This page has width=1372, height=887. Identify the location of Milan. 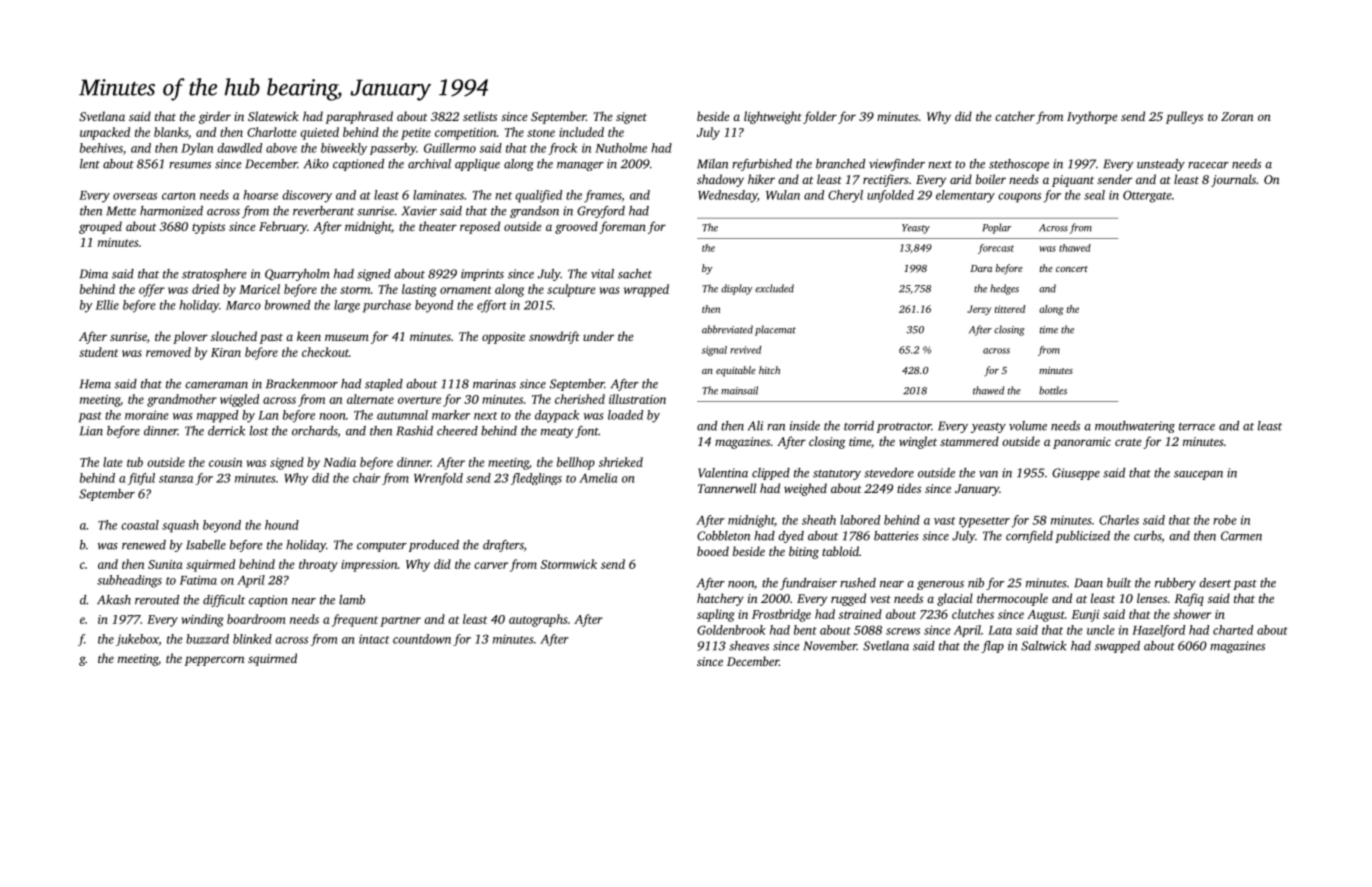
(712, 164).
